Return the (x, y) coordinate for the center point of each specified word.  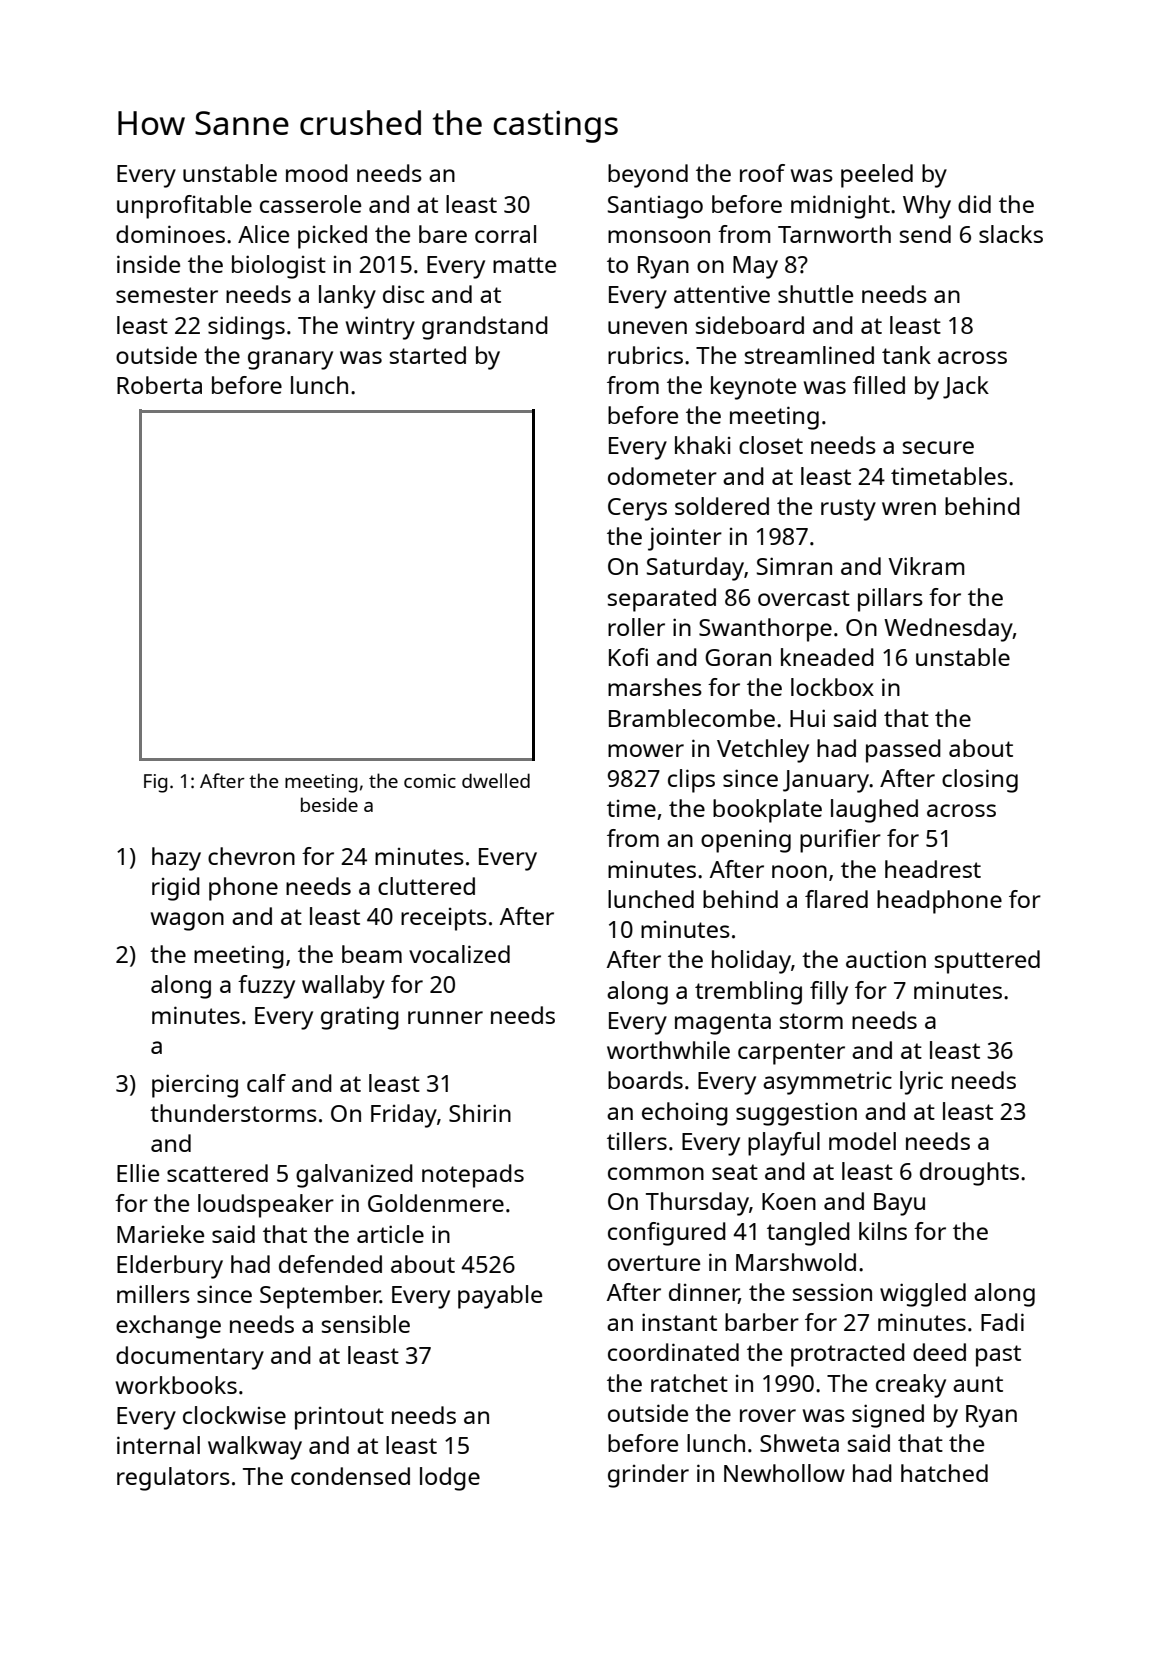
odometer (662, 476)
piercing (195, 1086)
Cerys (637, 509)
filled (879, 385)
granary (290, 360)
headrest (933, 869)
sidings (246, 328)
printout (339, 1418)
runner (445, 1017)
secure (938, 447)
